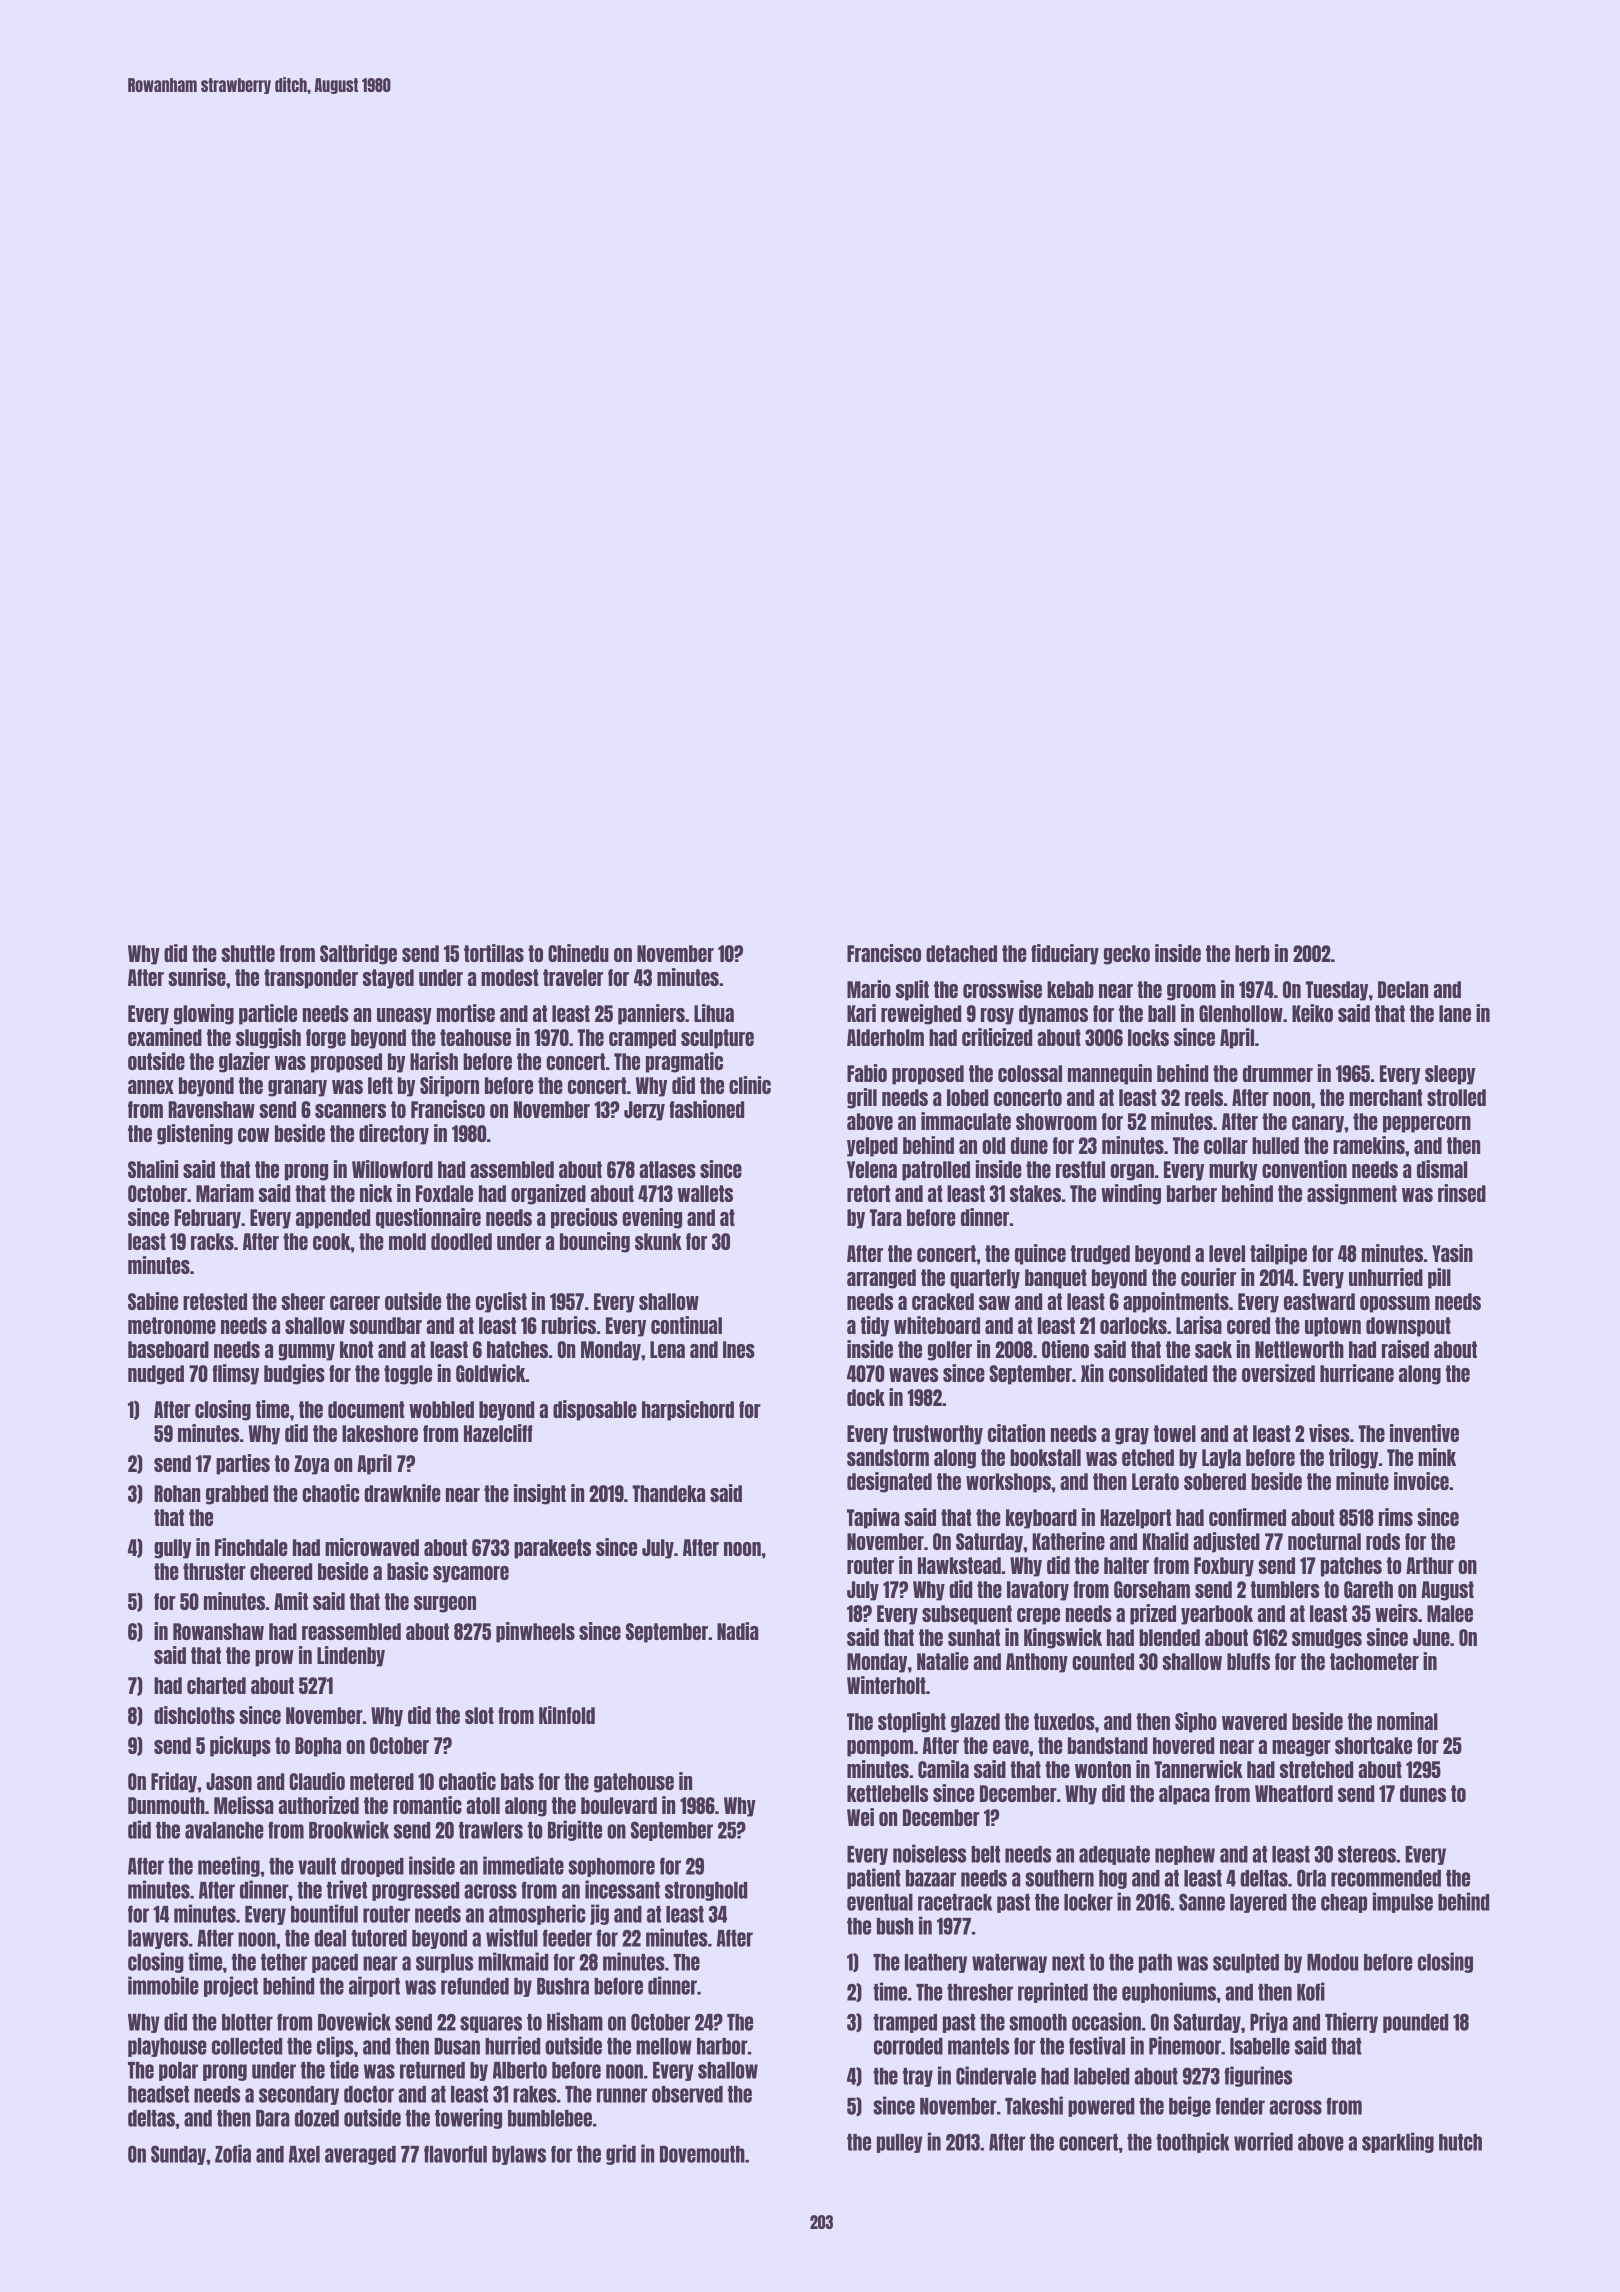  Describe the element at coordinates (1101, 2107) in the image. I see `powered` at that location.
